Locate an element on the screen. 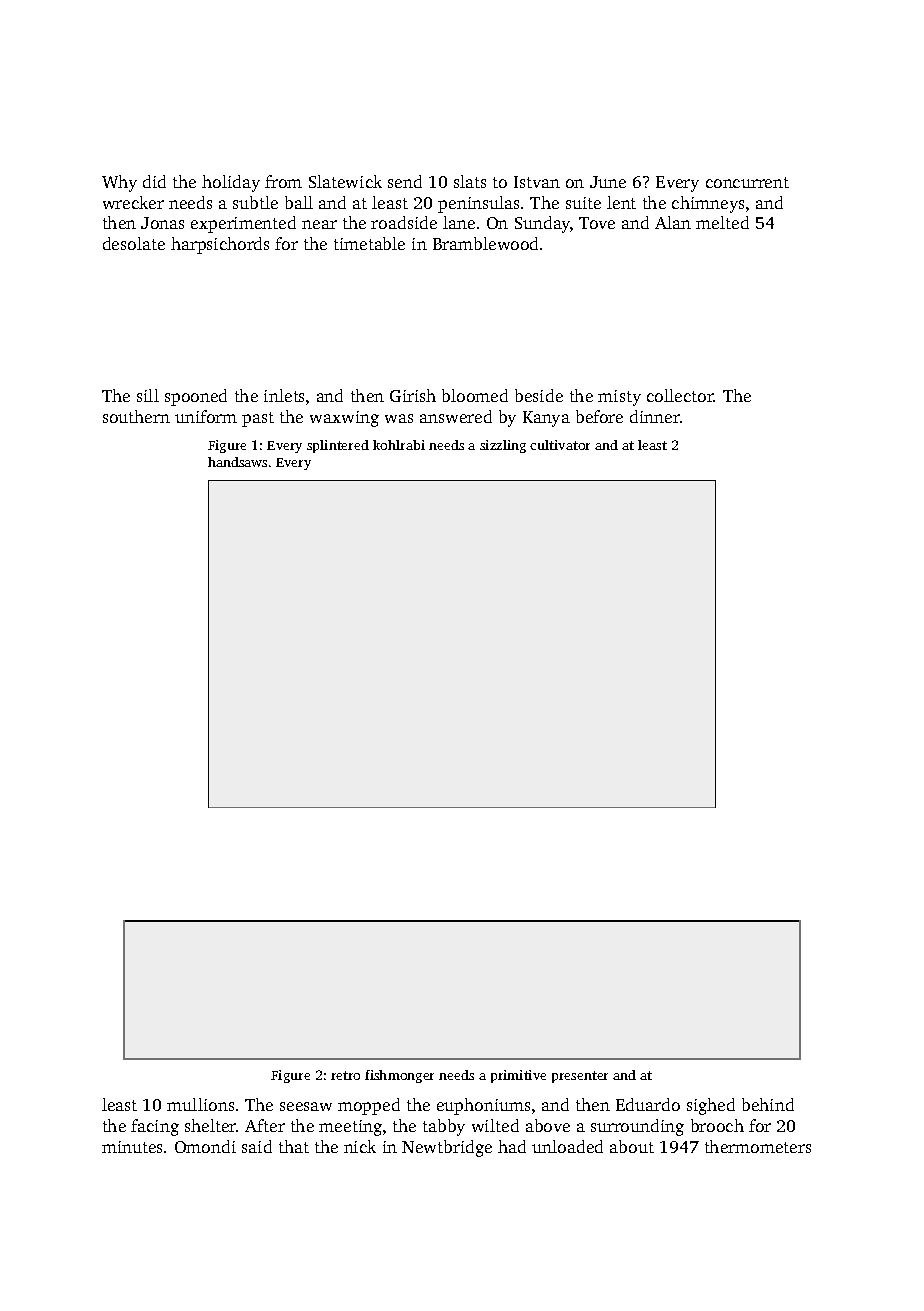 The width and height of the screenshot is (924, 1311). had is located at coordinates (512, 1146).
